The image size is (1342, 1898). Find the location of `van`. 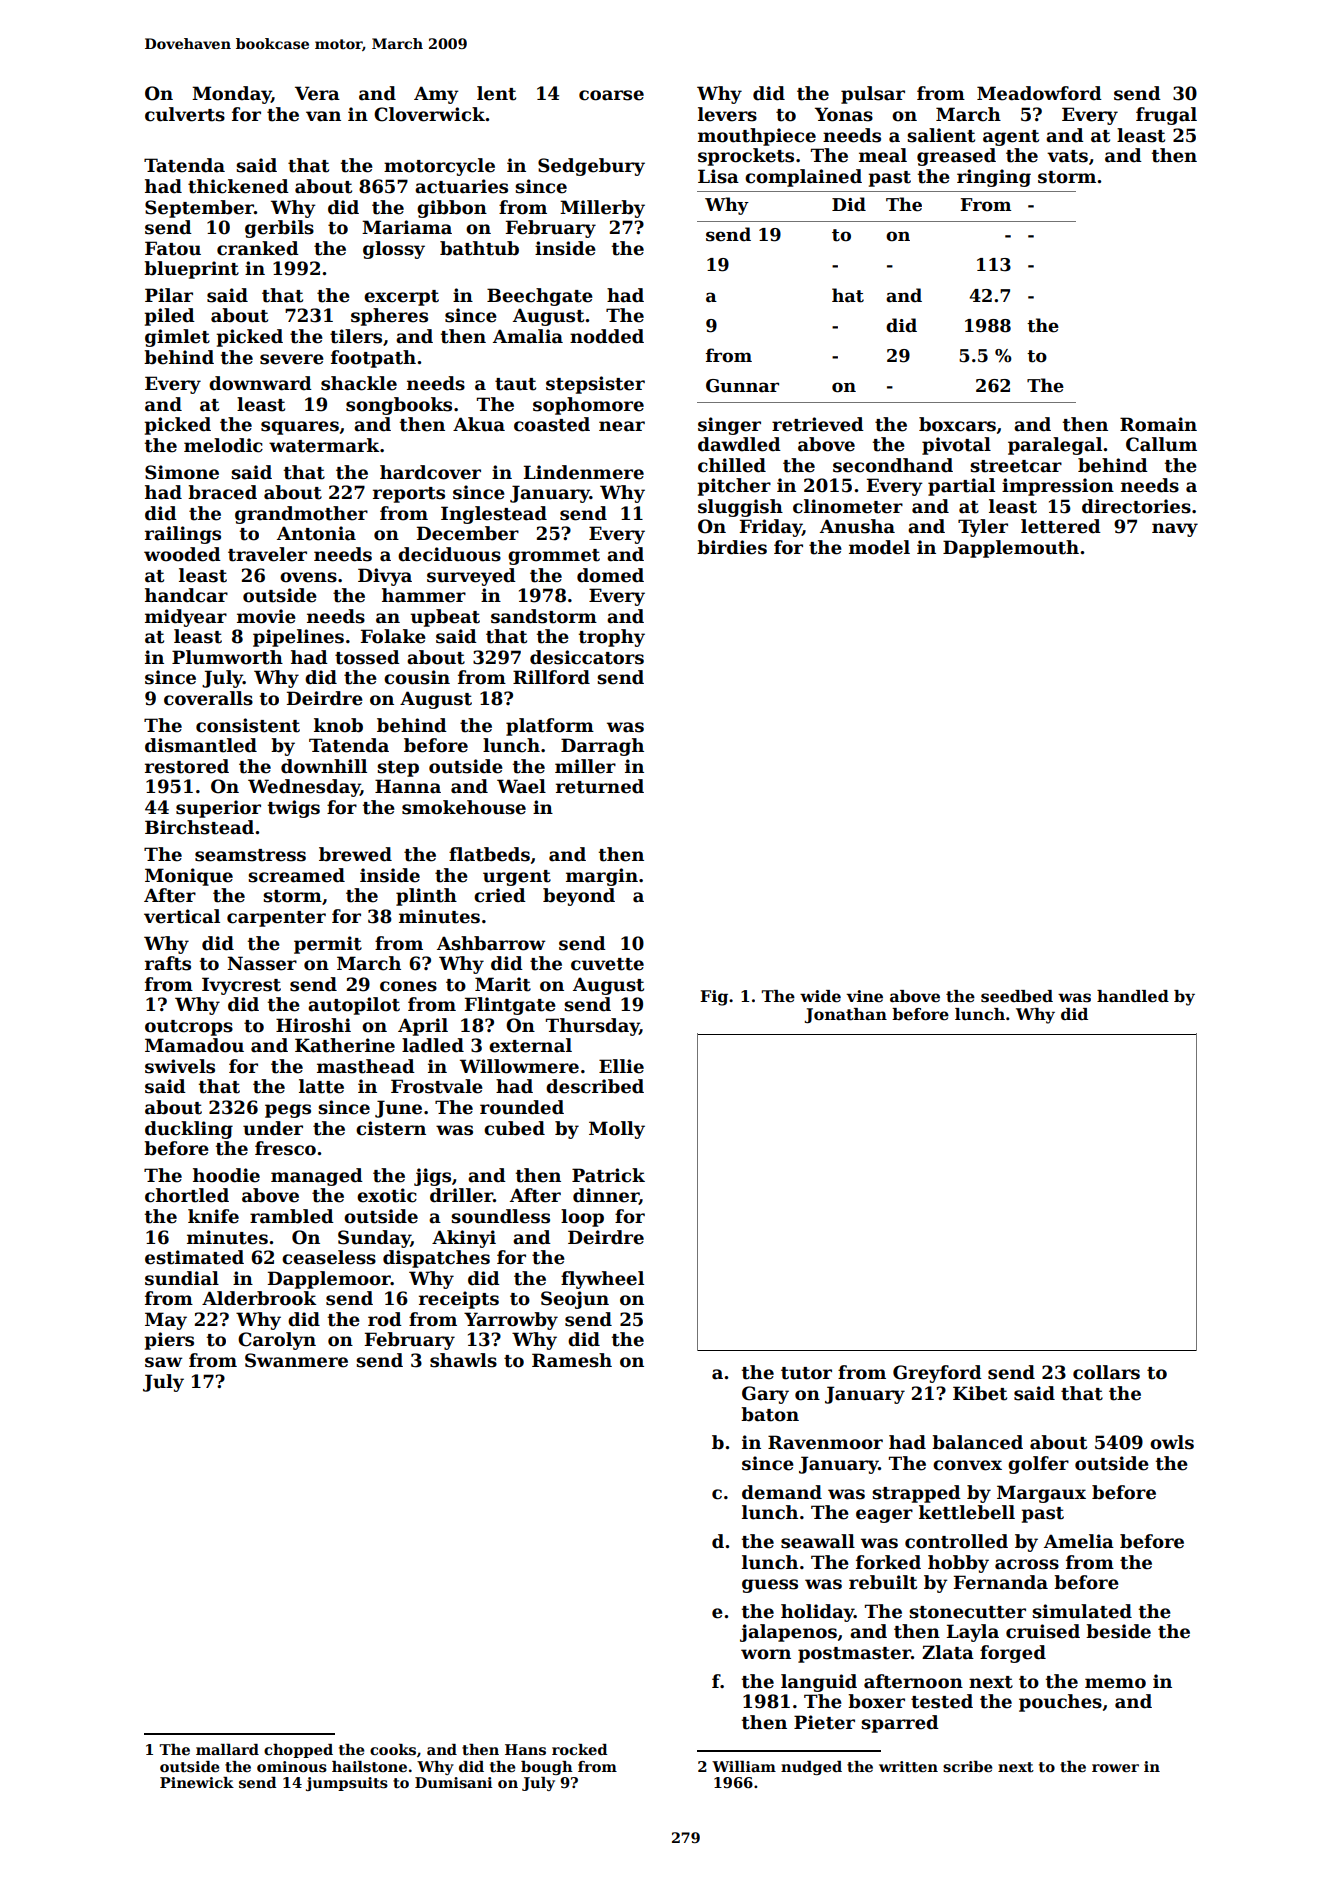

van is located at coordinates (323, 116).
